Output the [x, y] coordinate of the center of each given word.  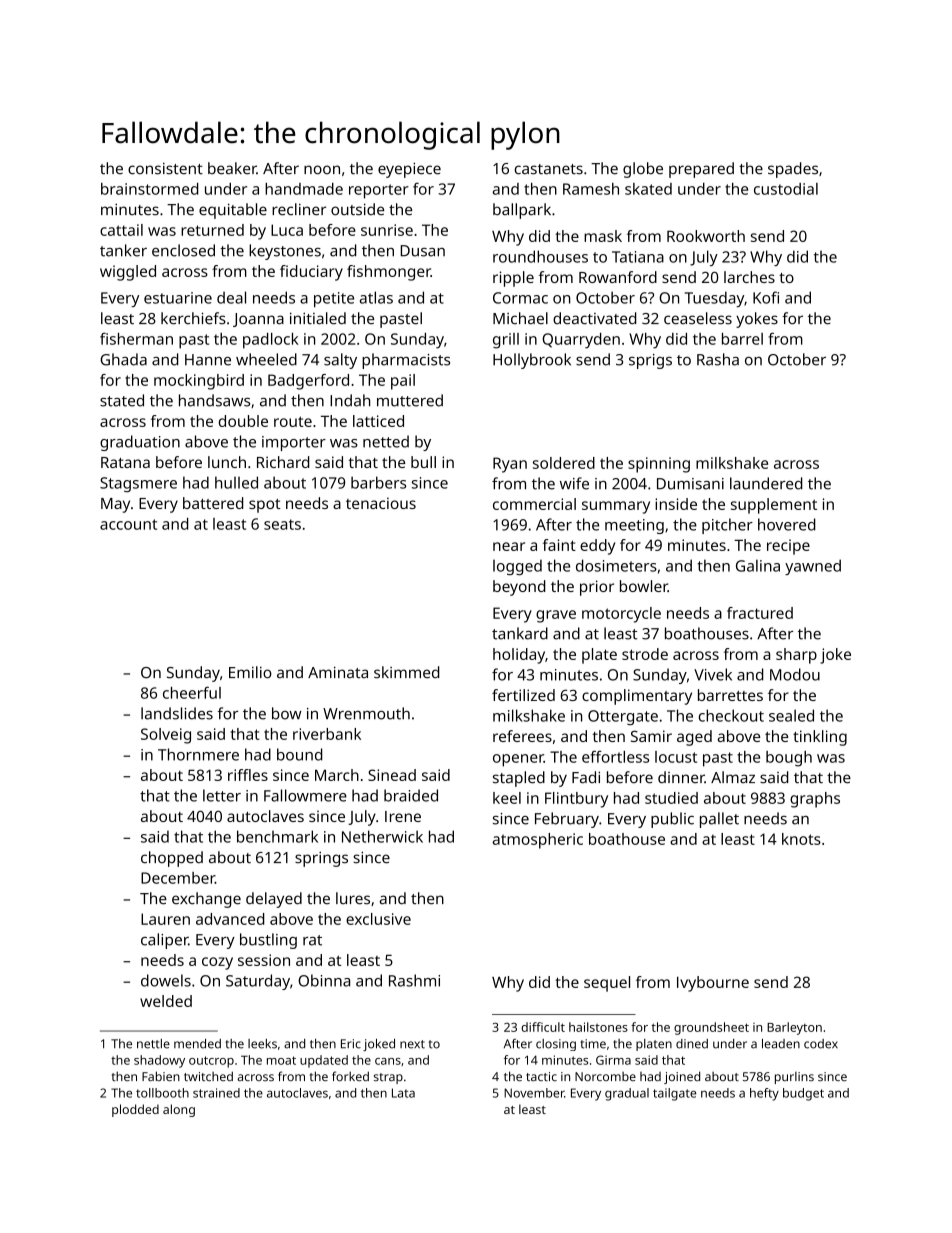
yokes [757, 320]
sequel [607, 984]
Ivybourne [713, 984]
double [243, 421]
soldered [564, 463]
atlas [376, 297]
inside [676, 504]
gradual [627, 1094]
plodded [135, 1110]
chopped [172, 859]
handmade [304, 189]
